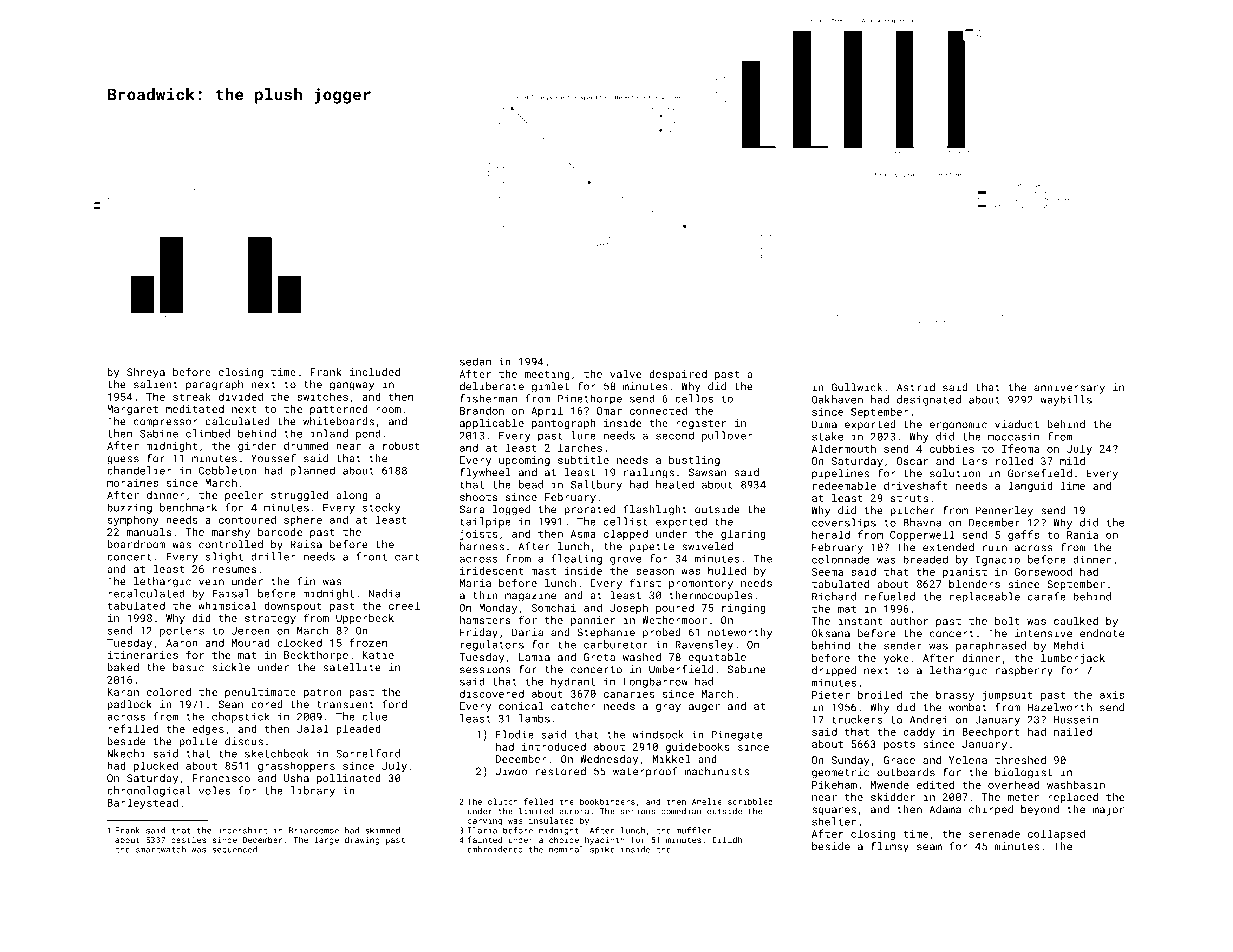  I want to click on Seema, so click(827, 572).
